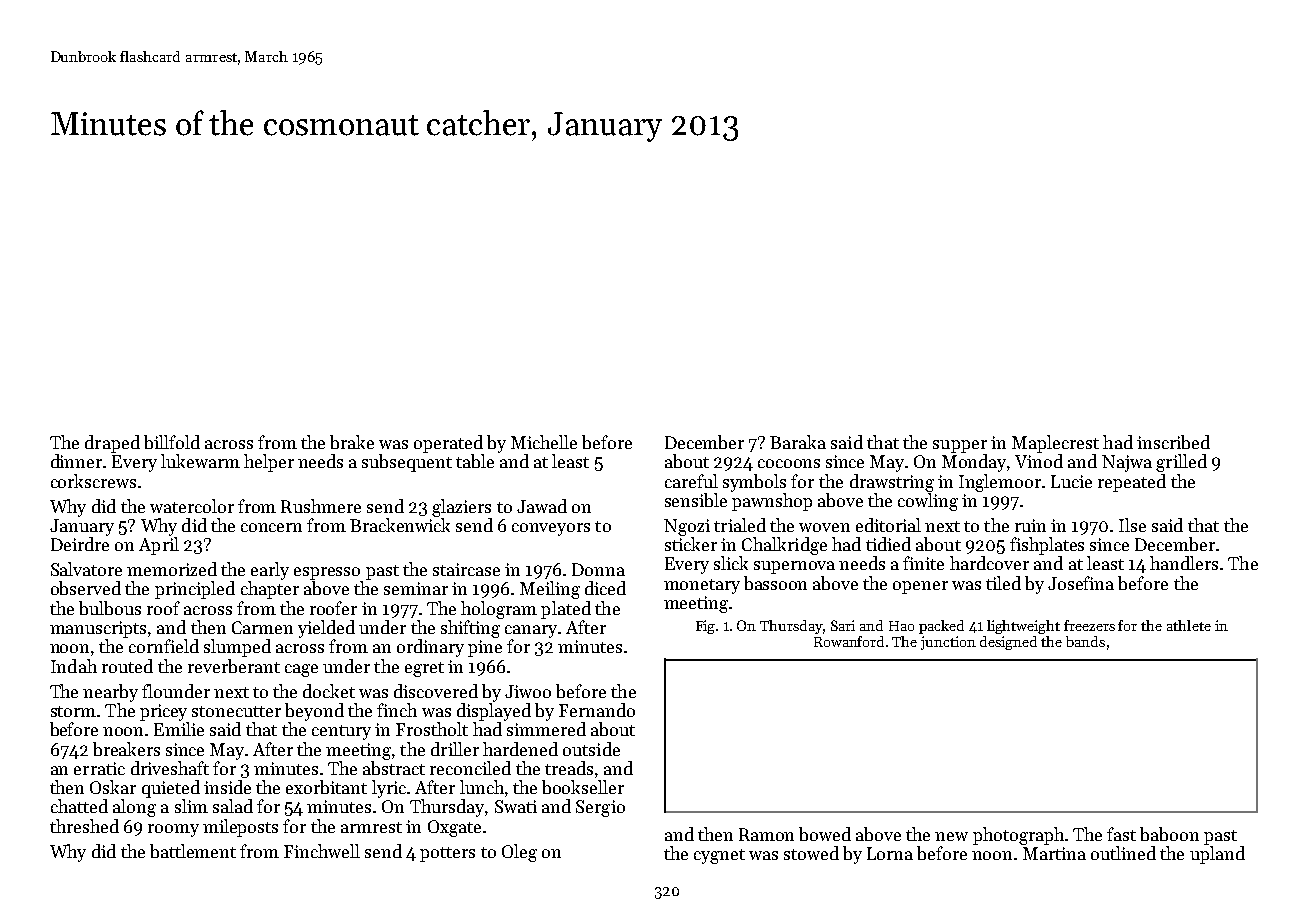 Image resolution: width=1308 pixels, height=924 pixels. What do you see at coordinates (789, 463) in the document?
I see `cocoons` at bounding box center [789, 463].
